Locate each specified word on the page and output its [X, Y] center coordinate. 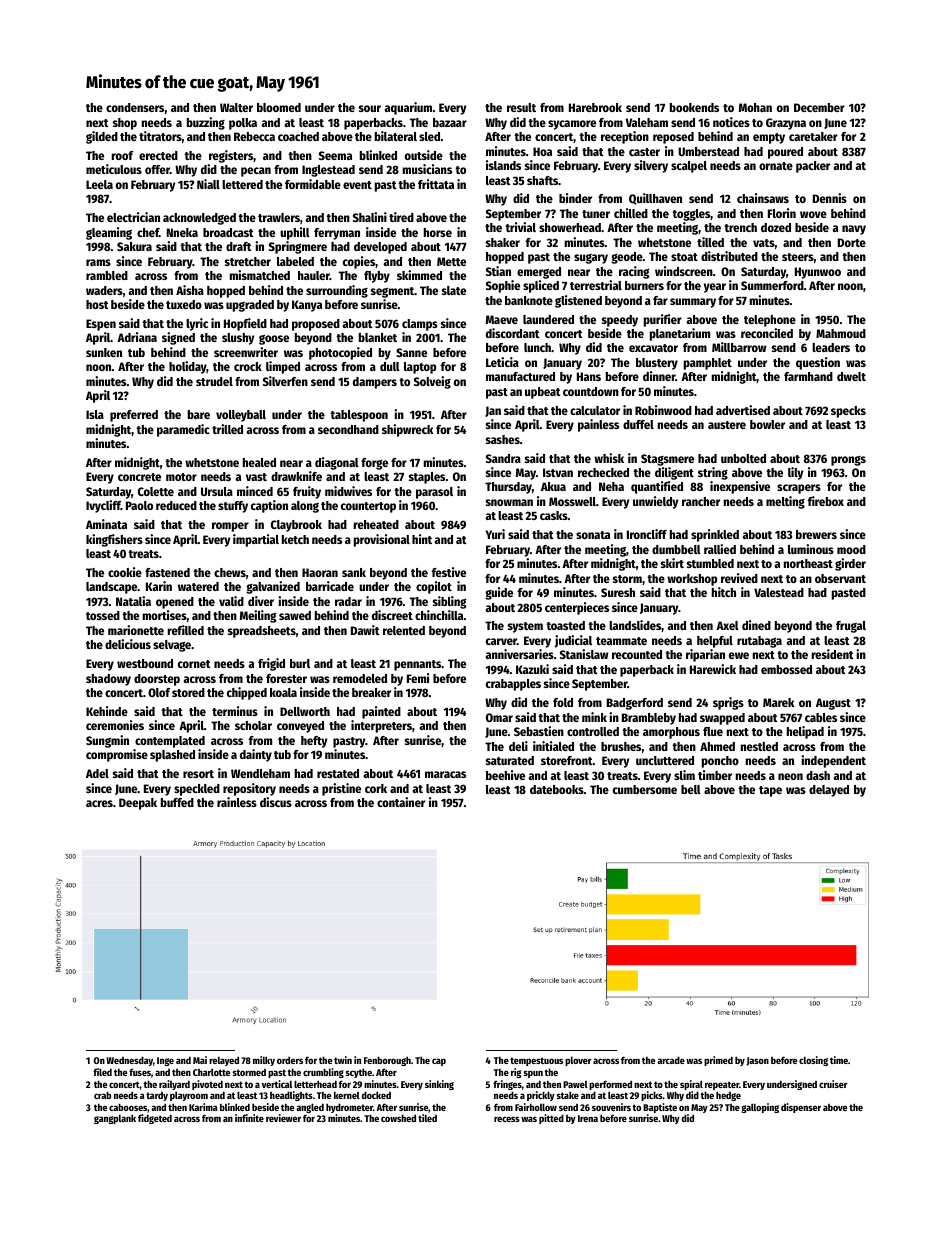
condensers [135, 107]
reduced [176, 505]
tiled [427, 1118]
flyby [377, 277]
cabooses [128, 1108]
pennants [417, 665]
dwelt [851, 376]
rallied [720, 549]
